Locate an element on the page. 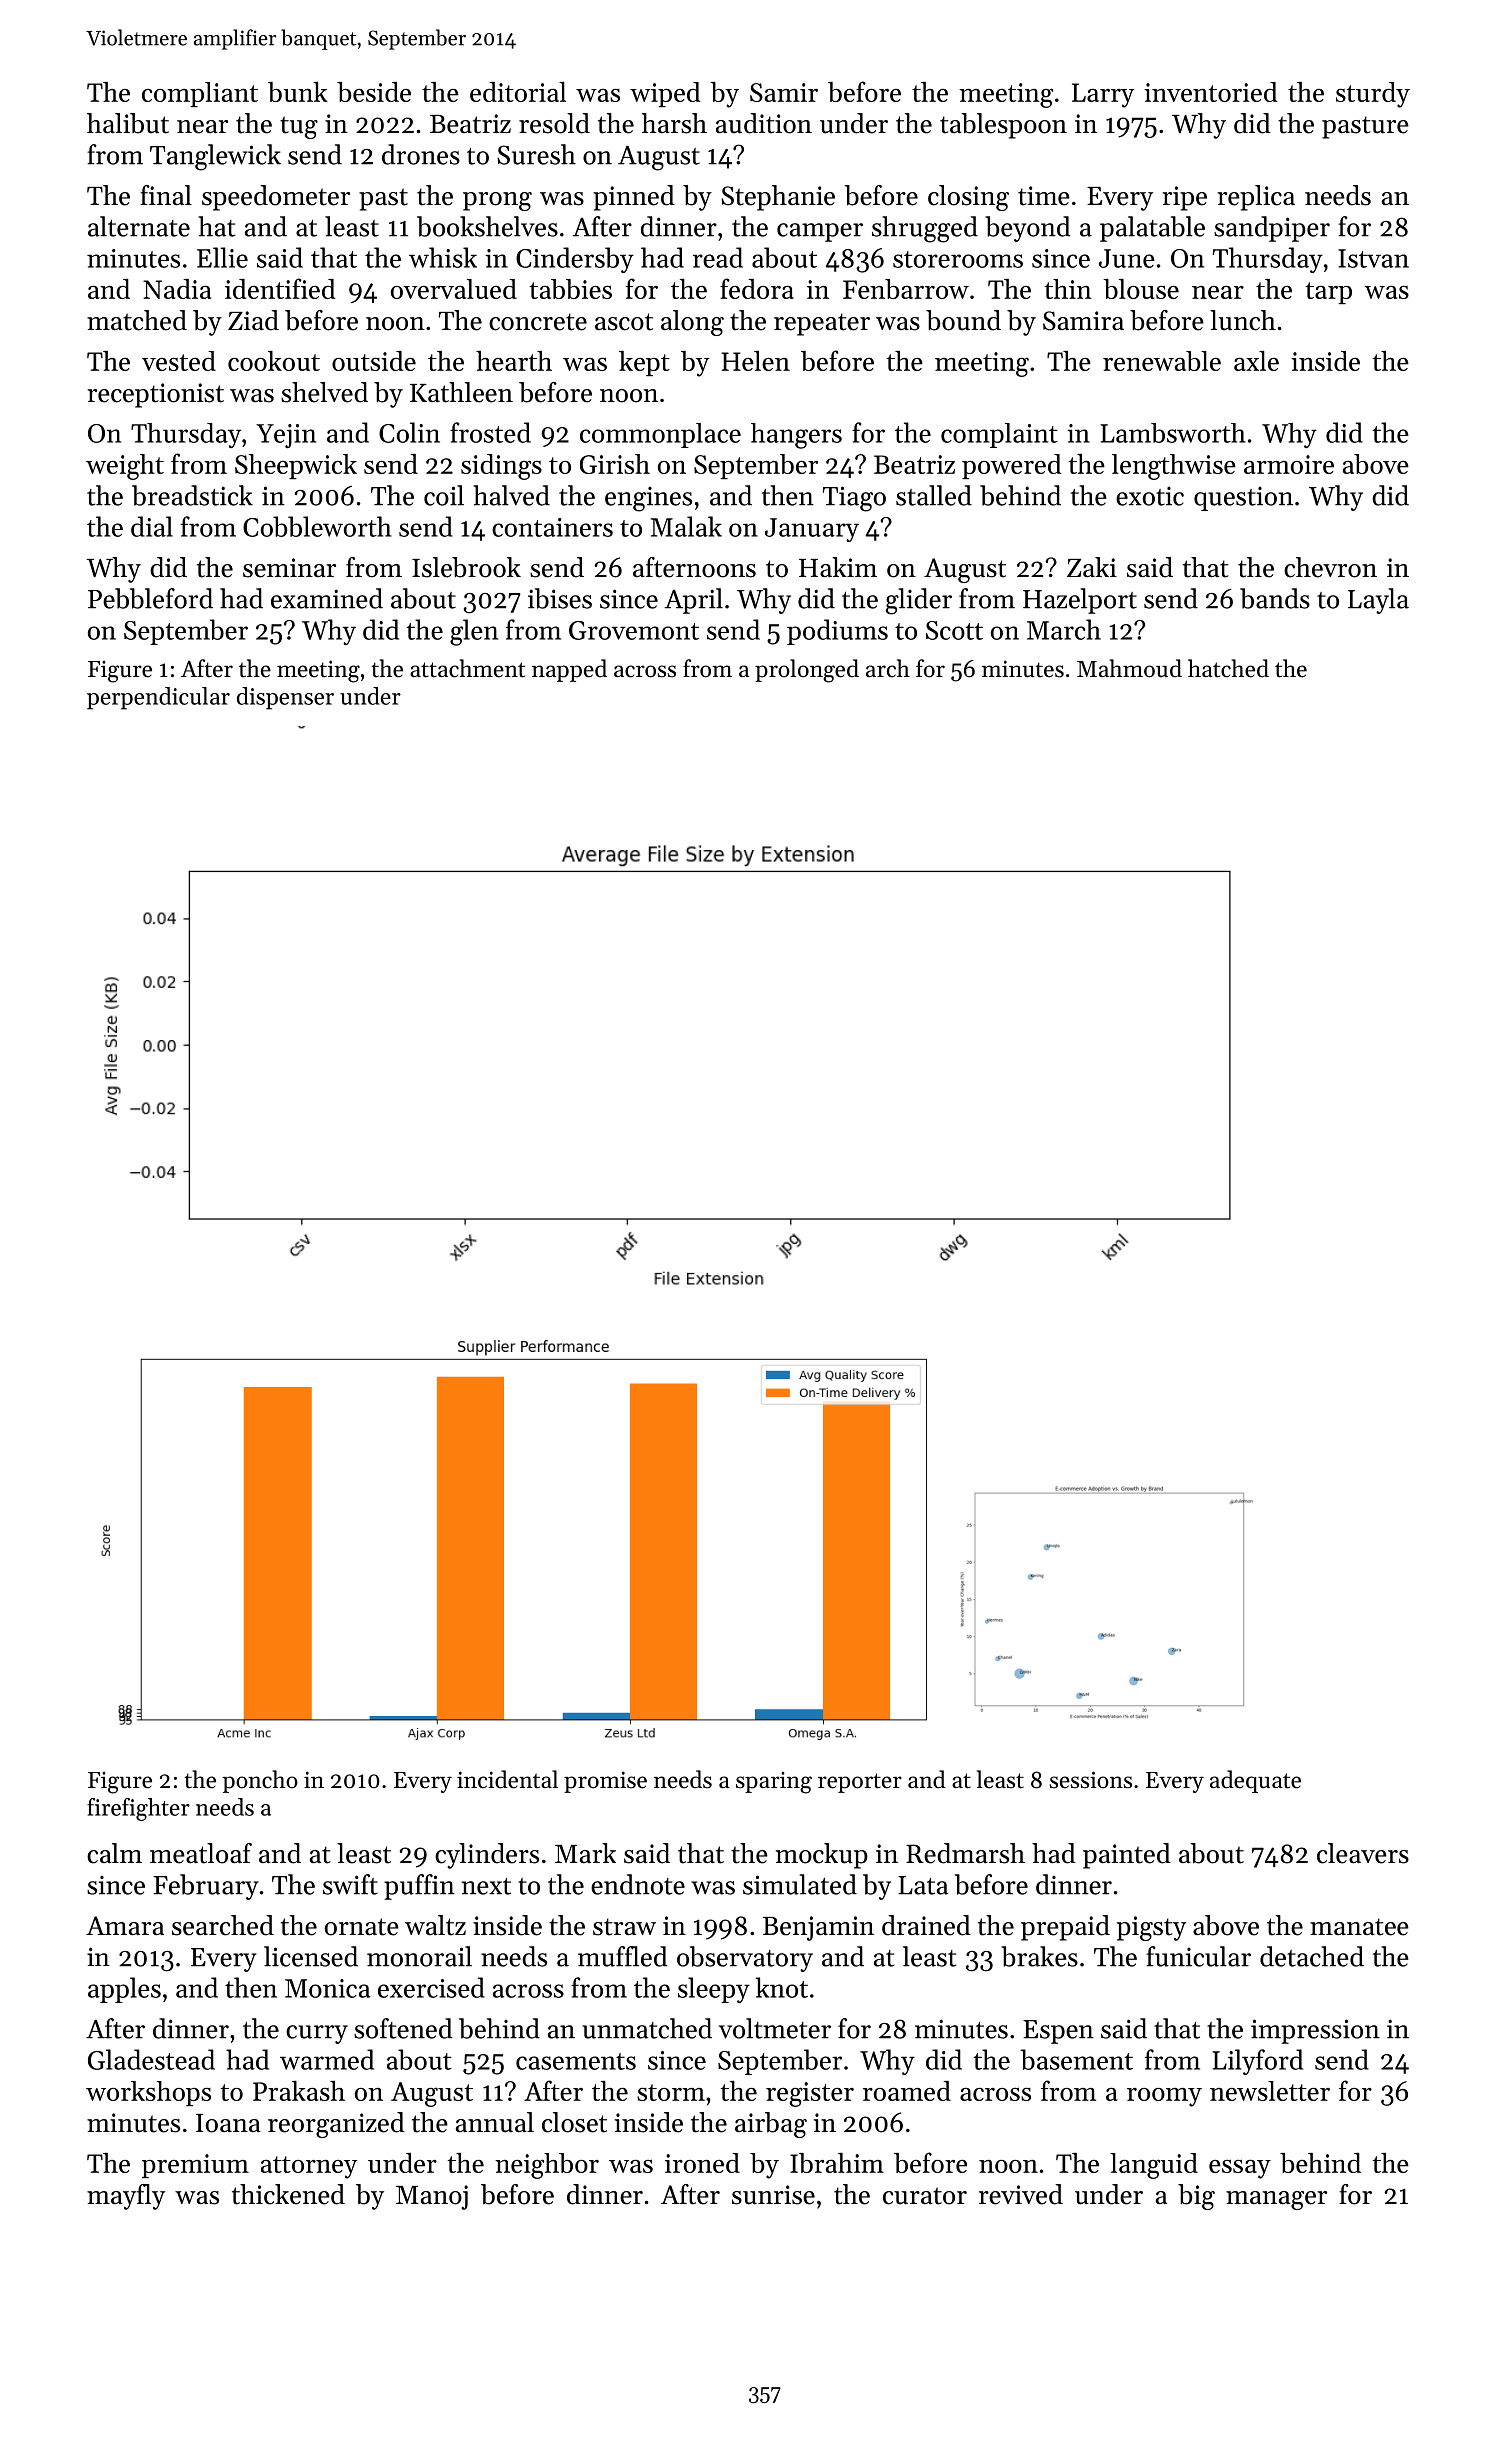  prolonged is located at coordinates (807, 671).
